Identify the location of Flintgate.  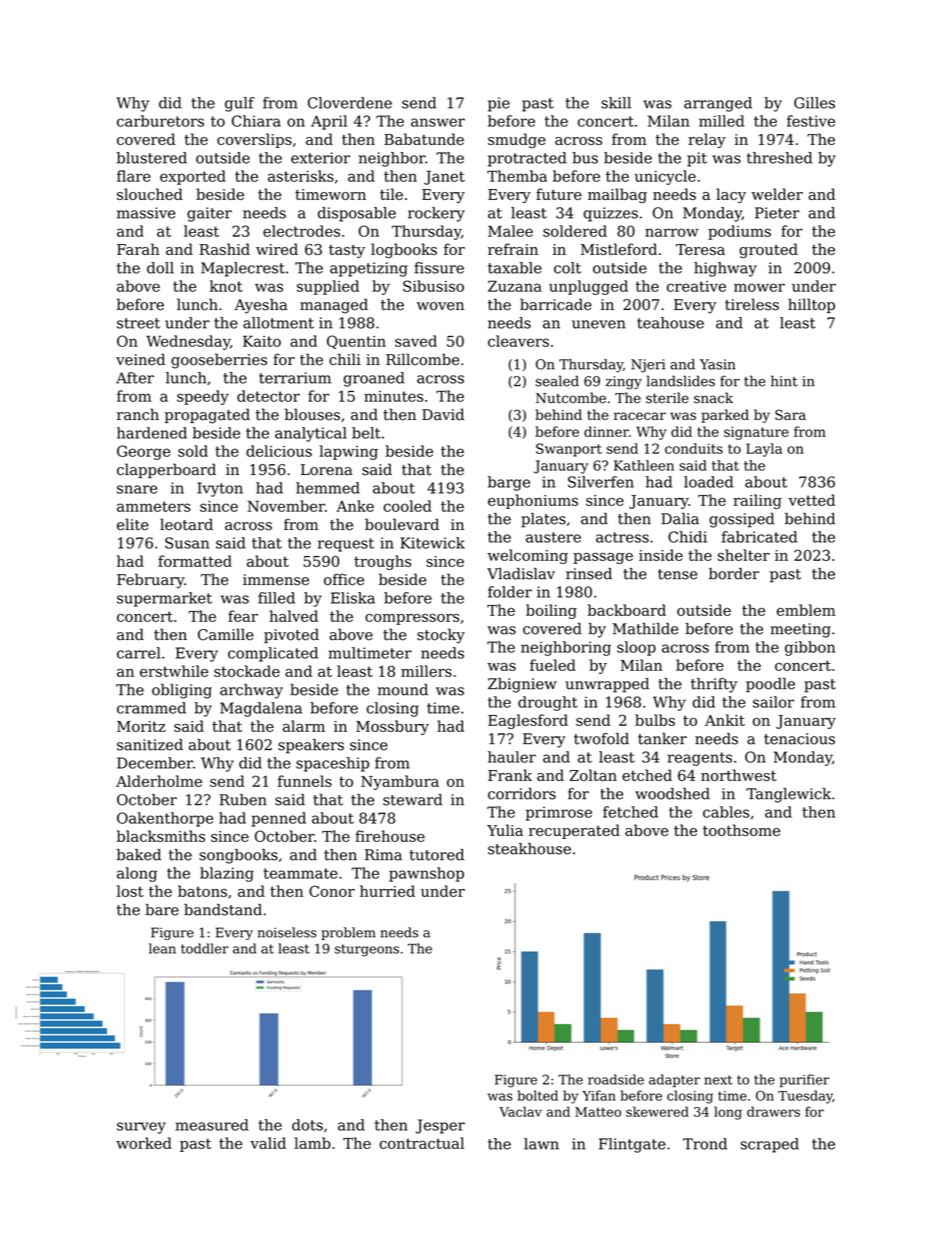
(632, 1145).
